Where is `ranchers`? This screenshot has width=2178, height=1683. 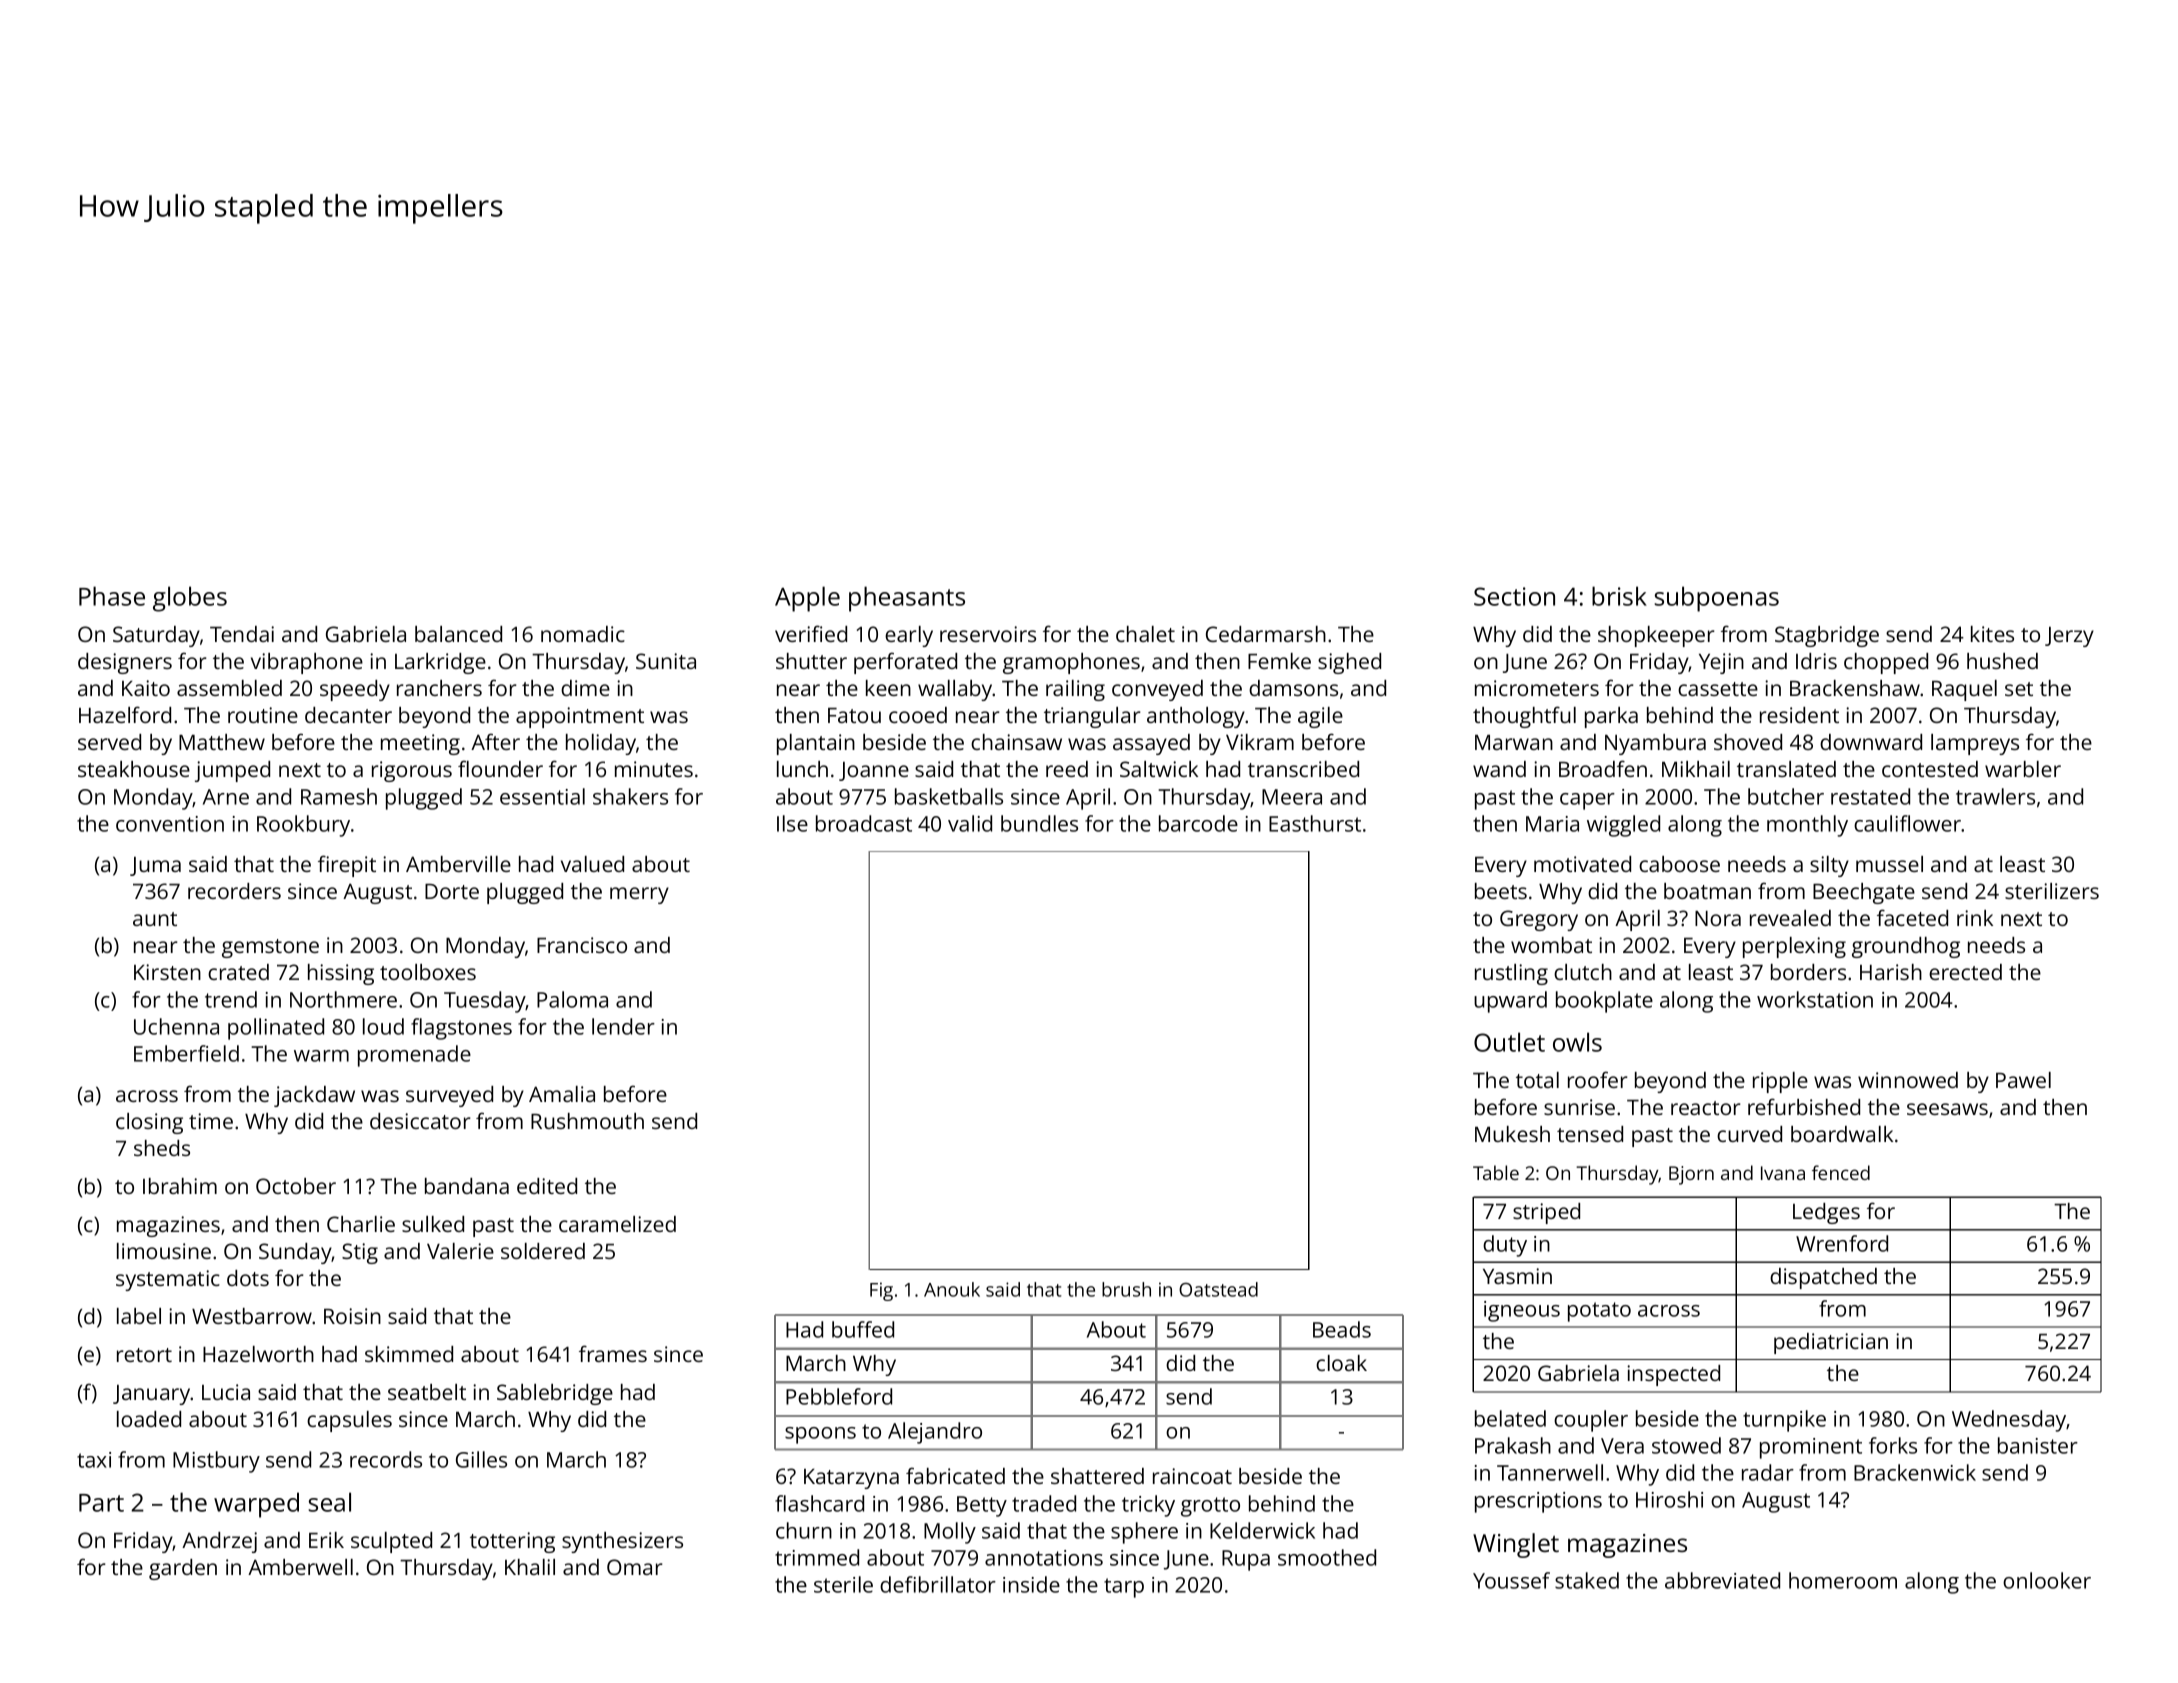 ranchers is located at coordinates (439, 688).
